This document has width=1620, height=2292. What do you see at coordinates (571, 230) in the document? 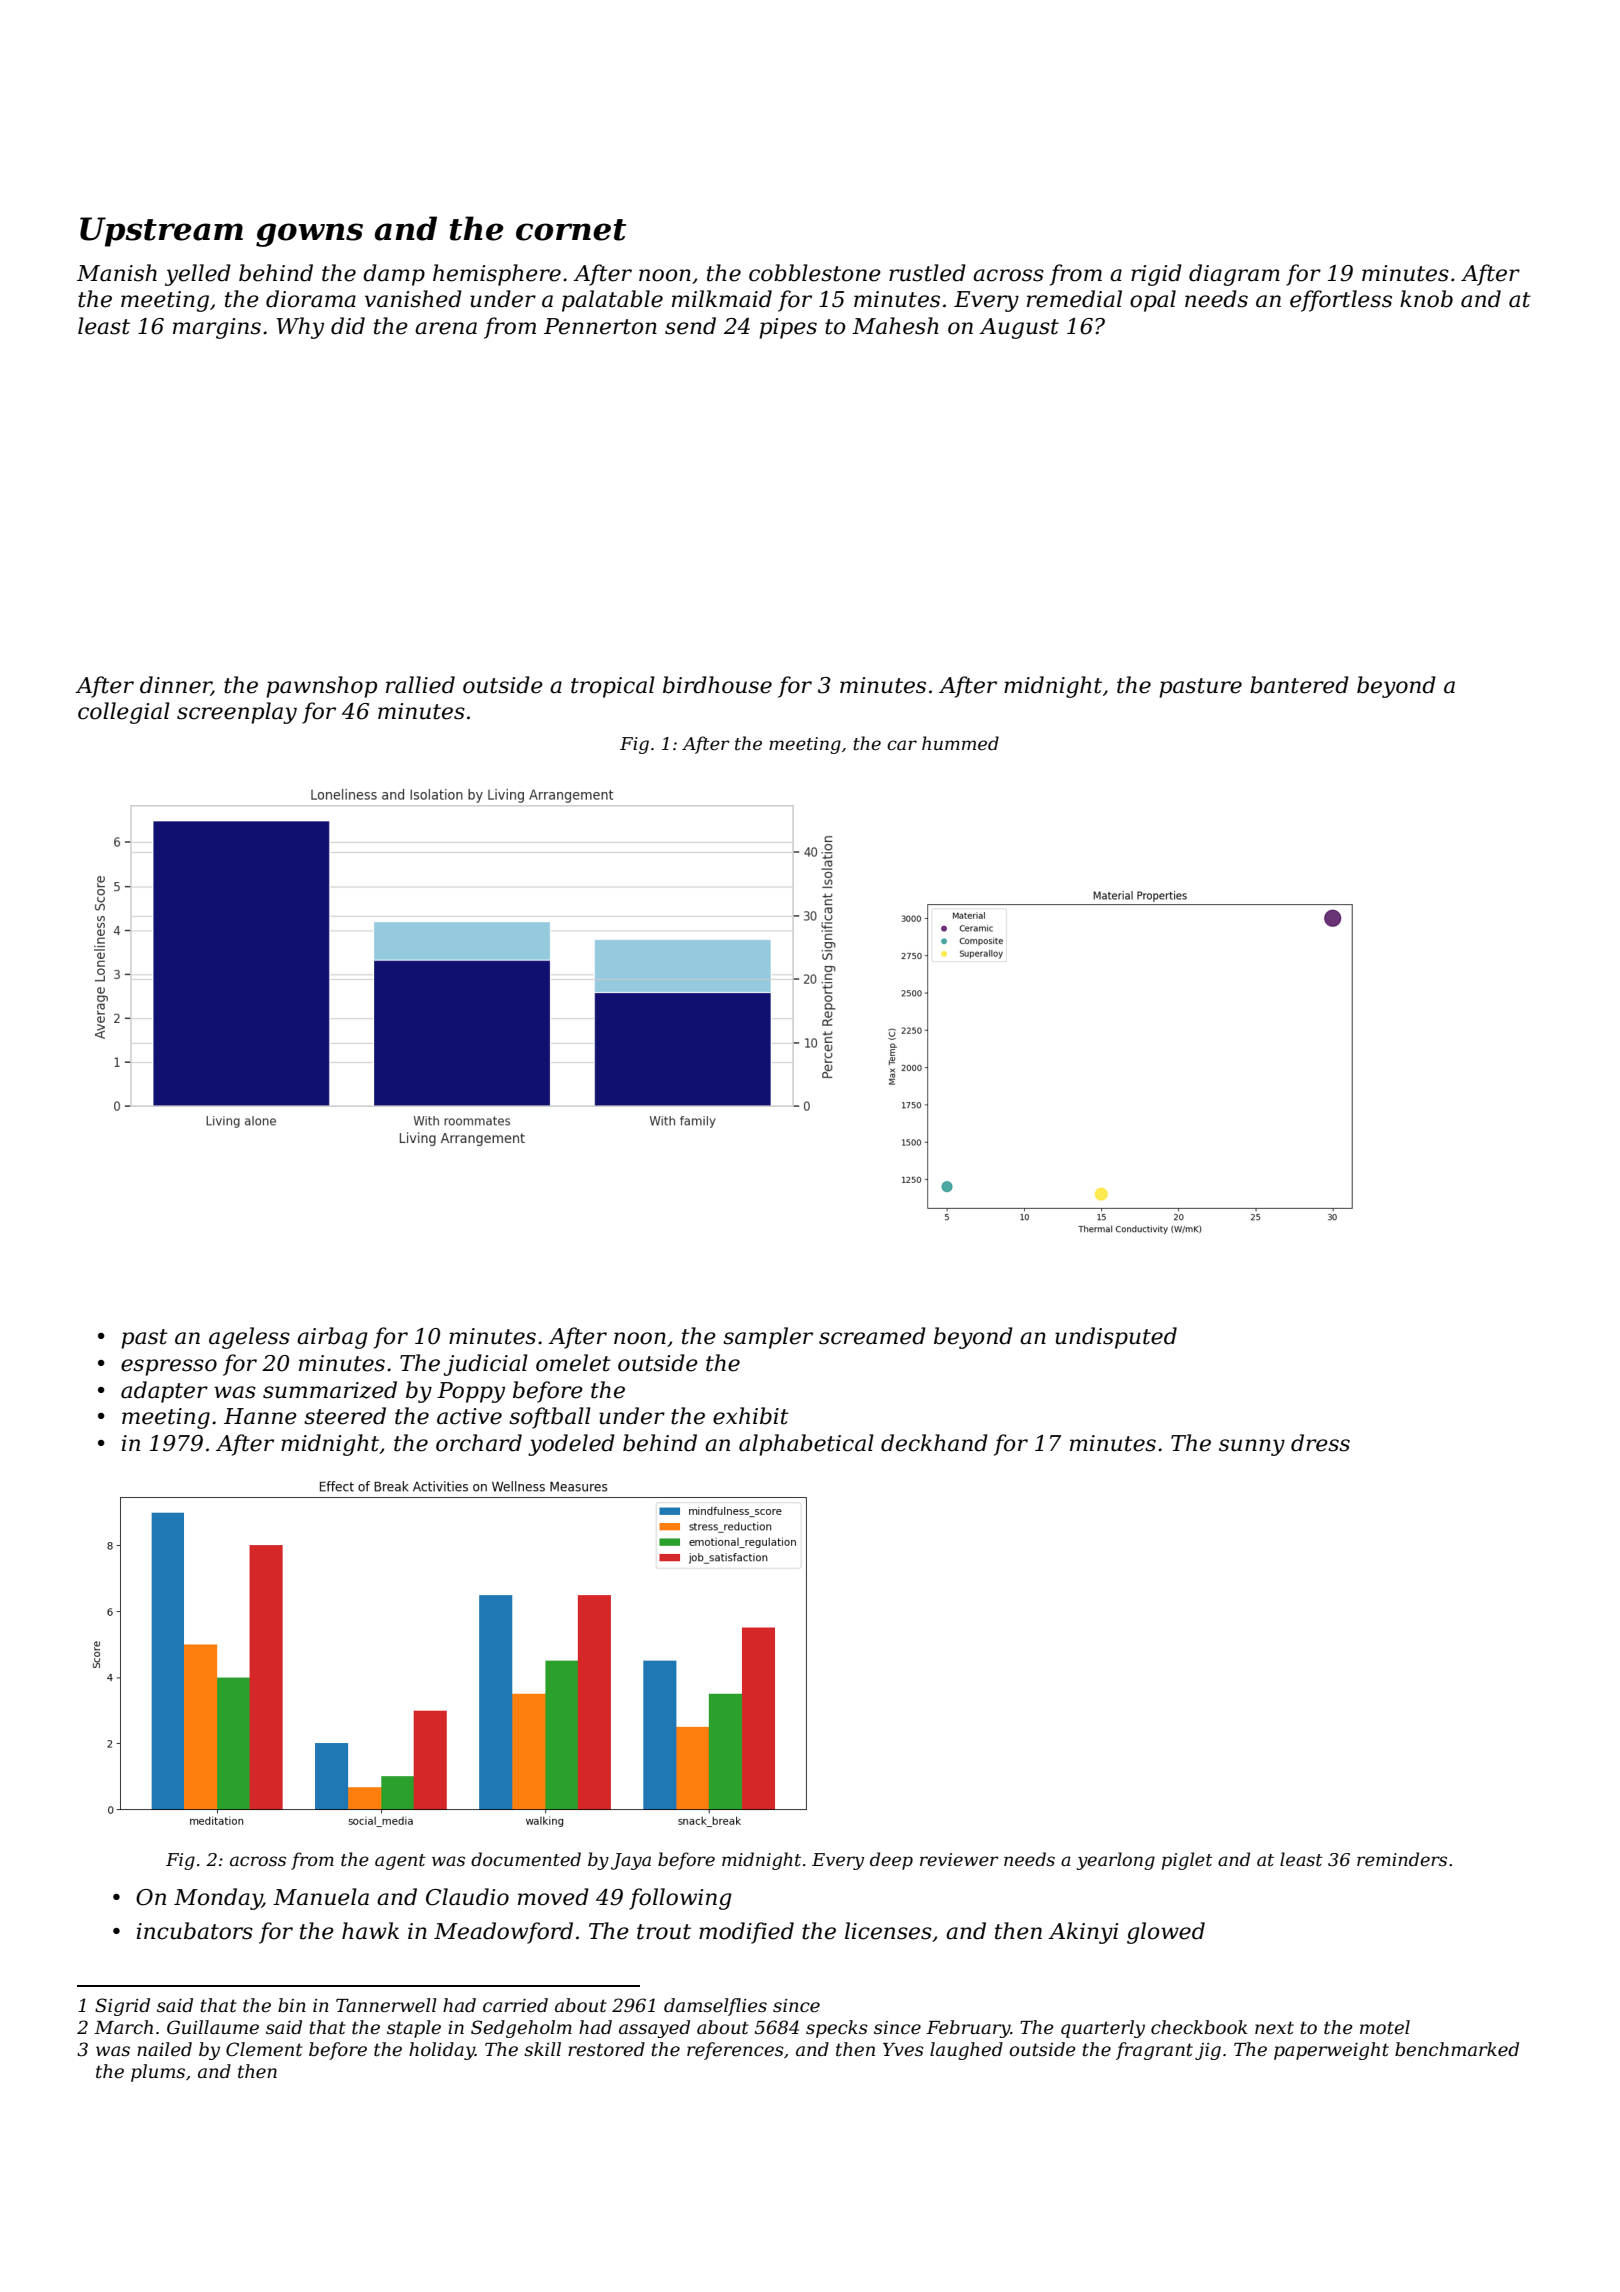
I see `cornet` at bounding box center [571, 230].
